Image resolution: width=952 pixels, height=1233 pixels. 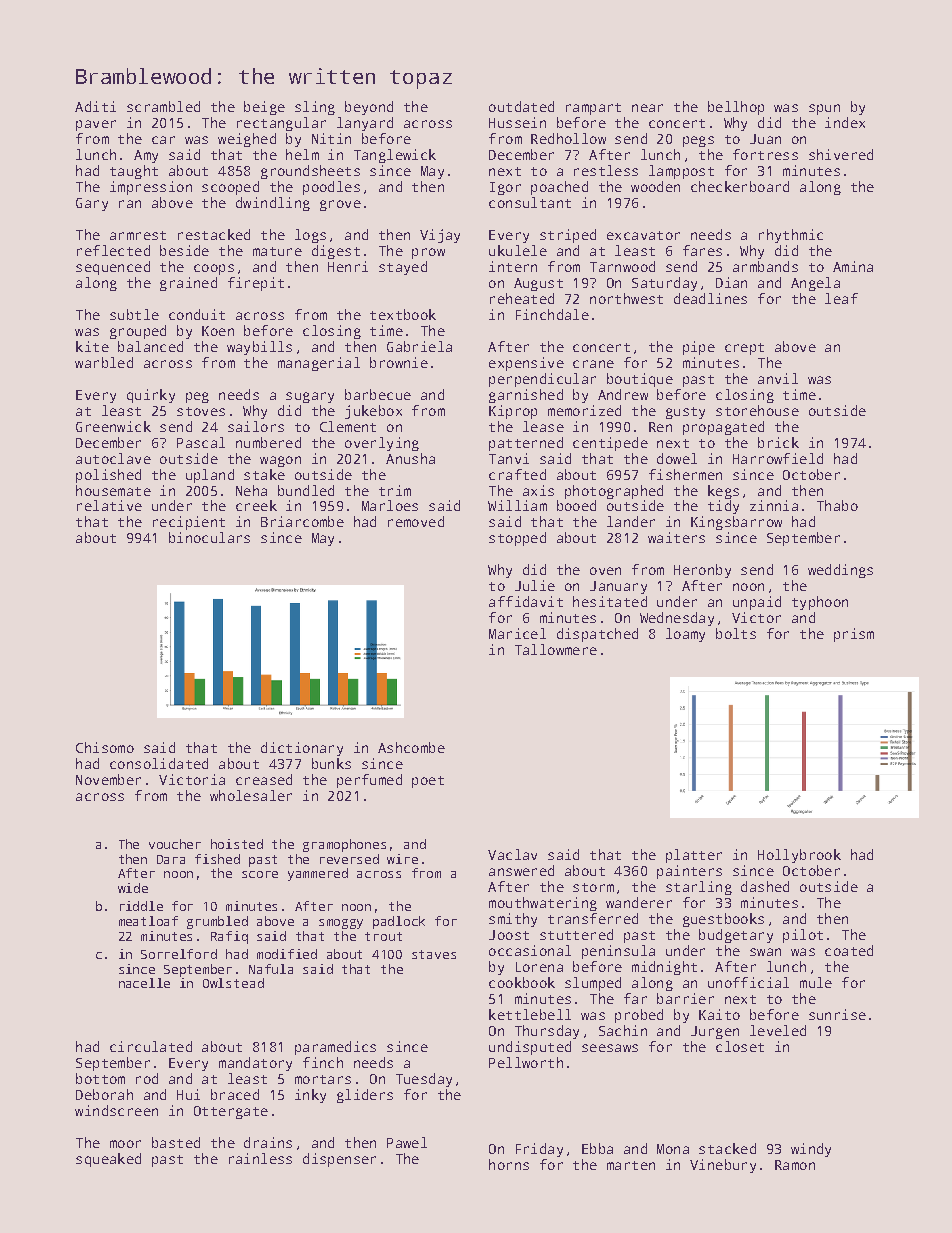 What do you see at coordinates (339, 1160) in the page?
I see `dispenser` at bounding box center [339, 1160].
